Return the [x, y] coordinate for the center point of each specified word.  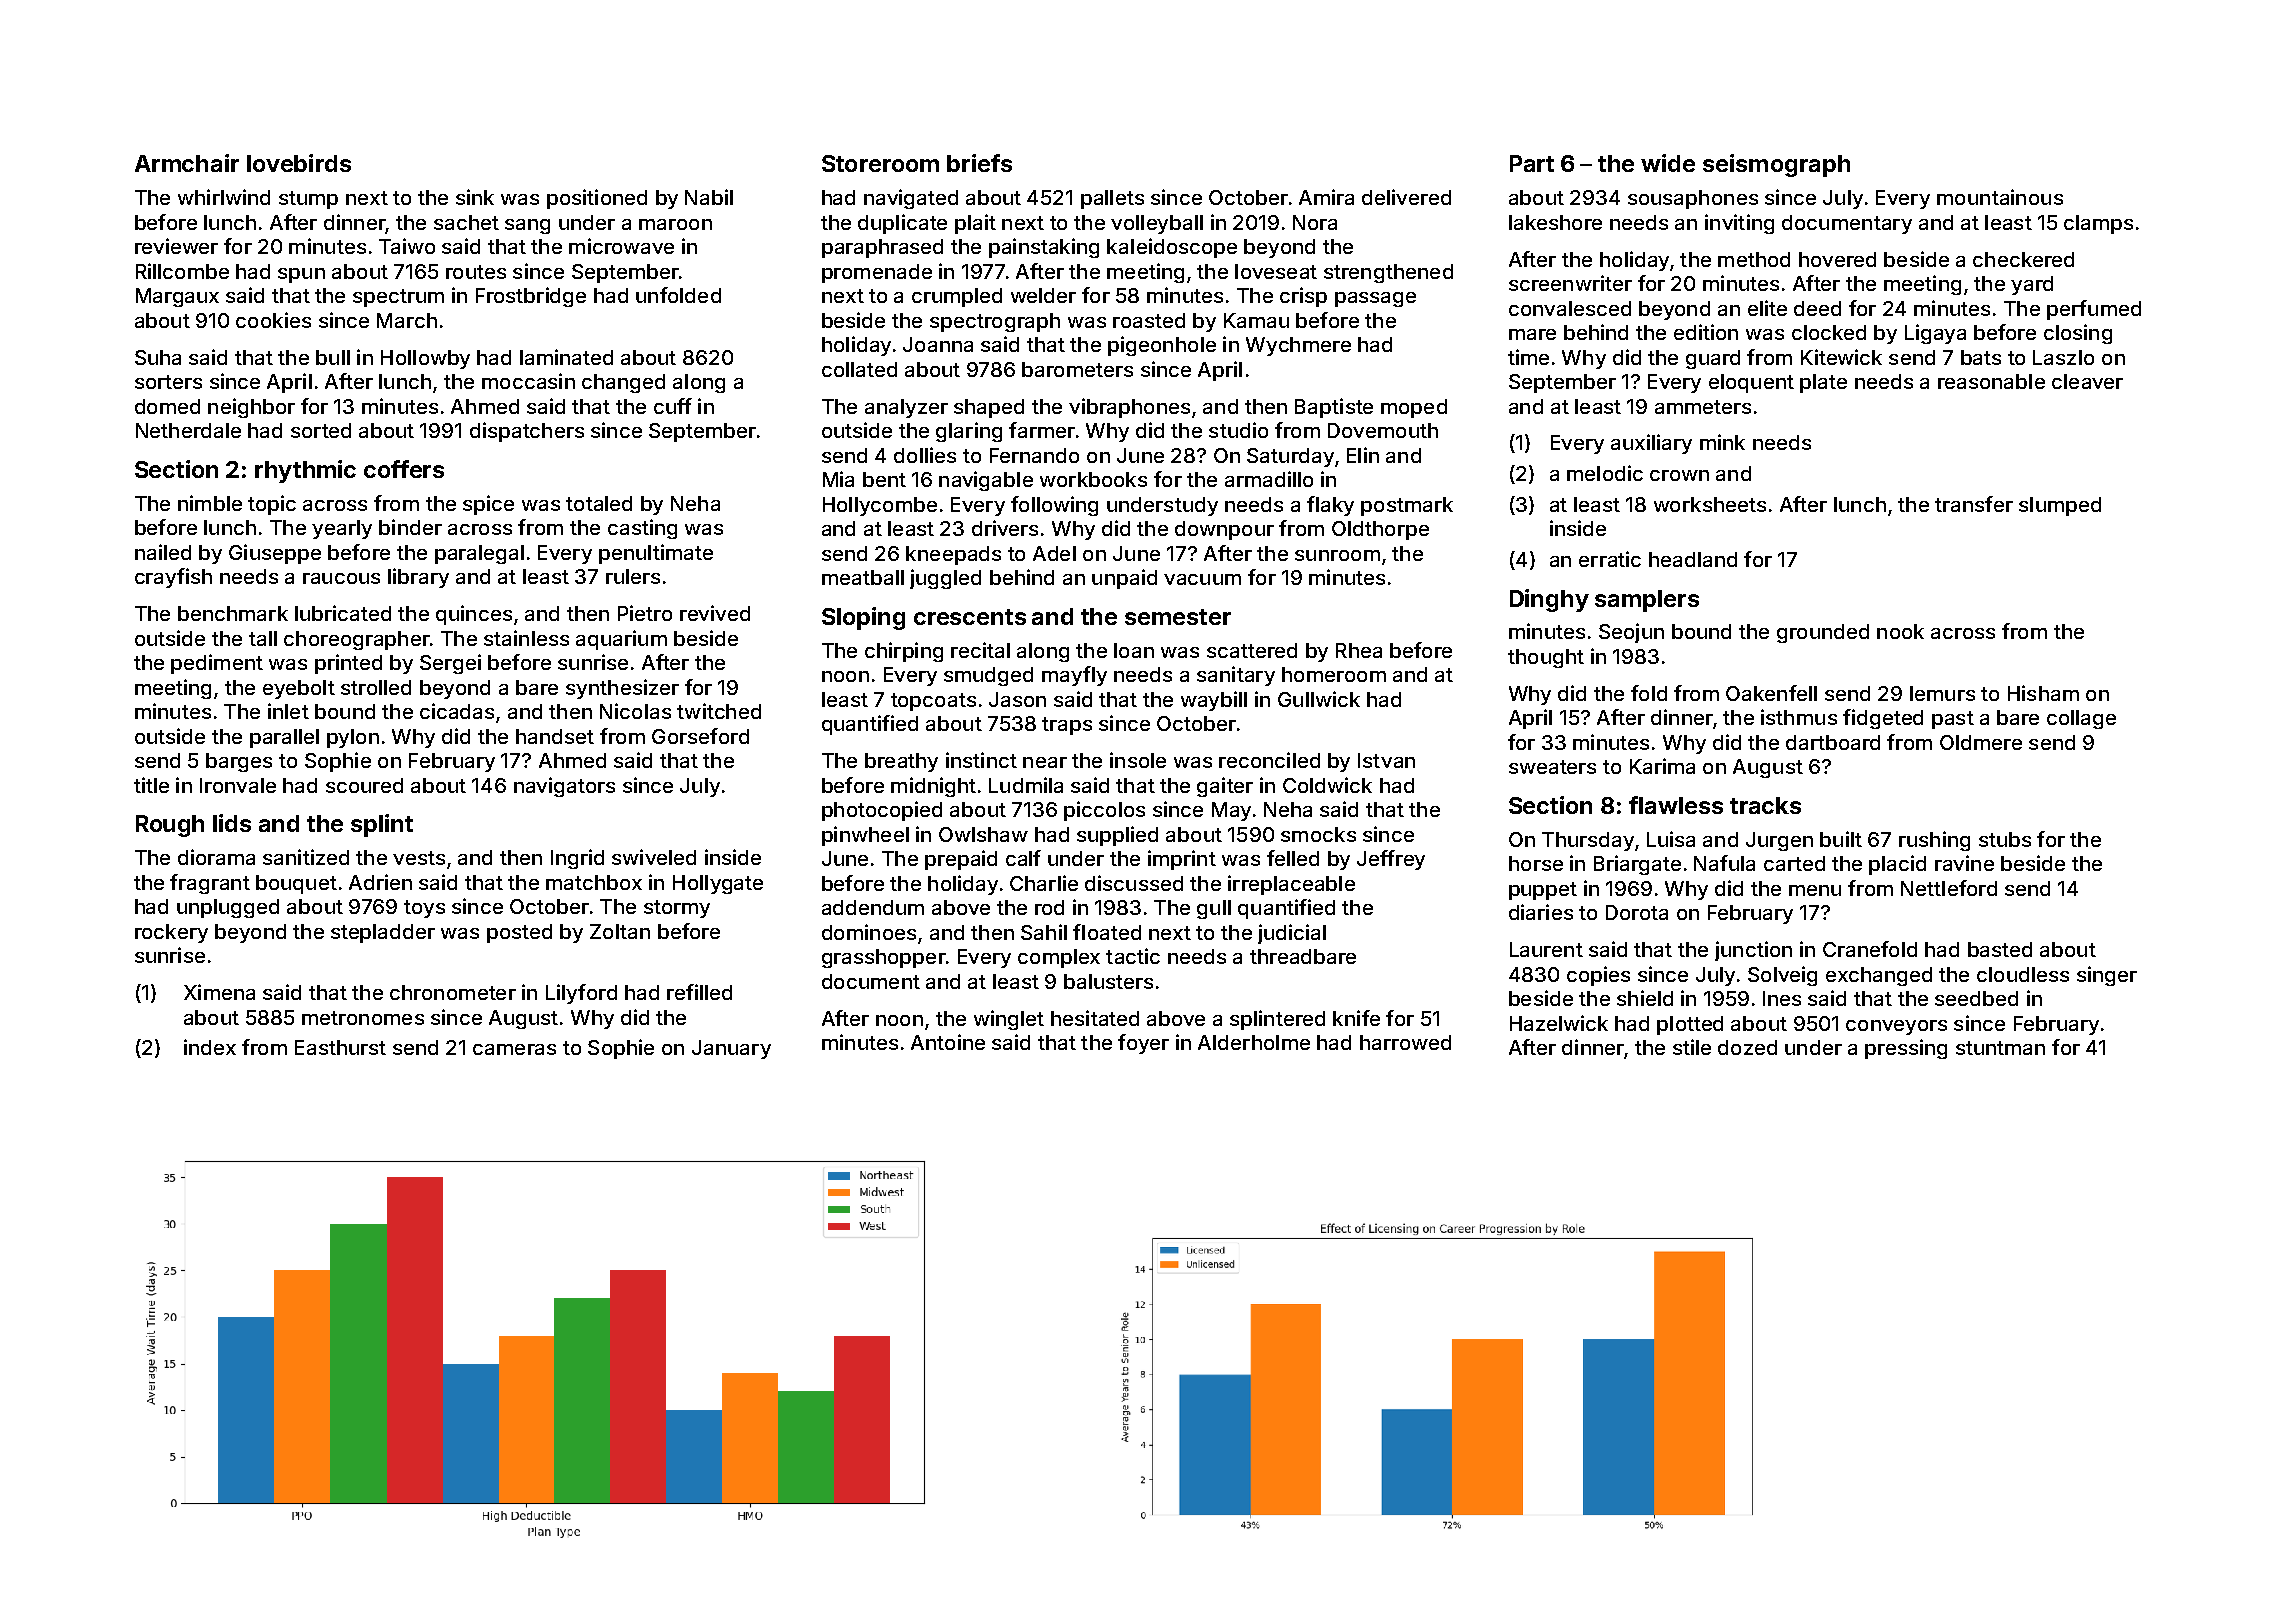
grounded [1823, 633]
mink [1722, 442]
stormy [677, 909]
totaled [599, 503]
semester [1178, 617]
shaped [989, 408]
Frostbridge [531, 297]
